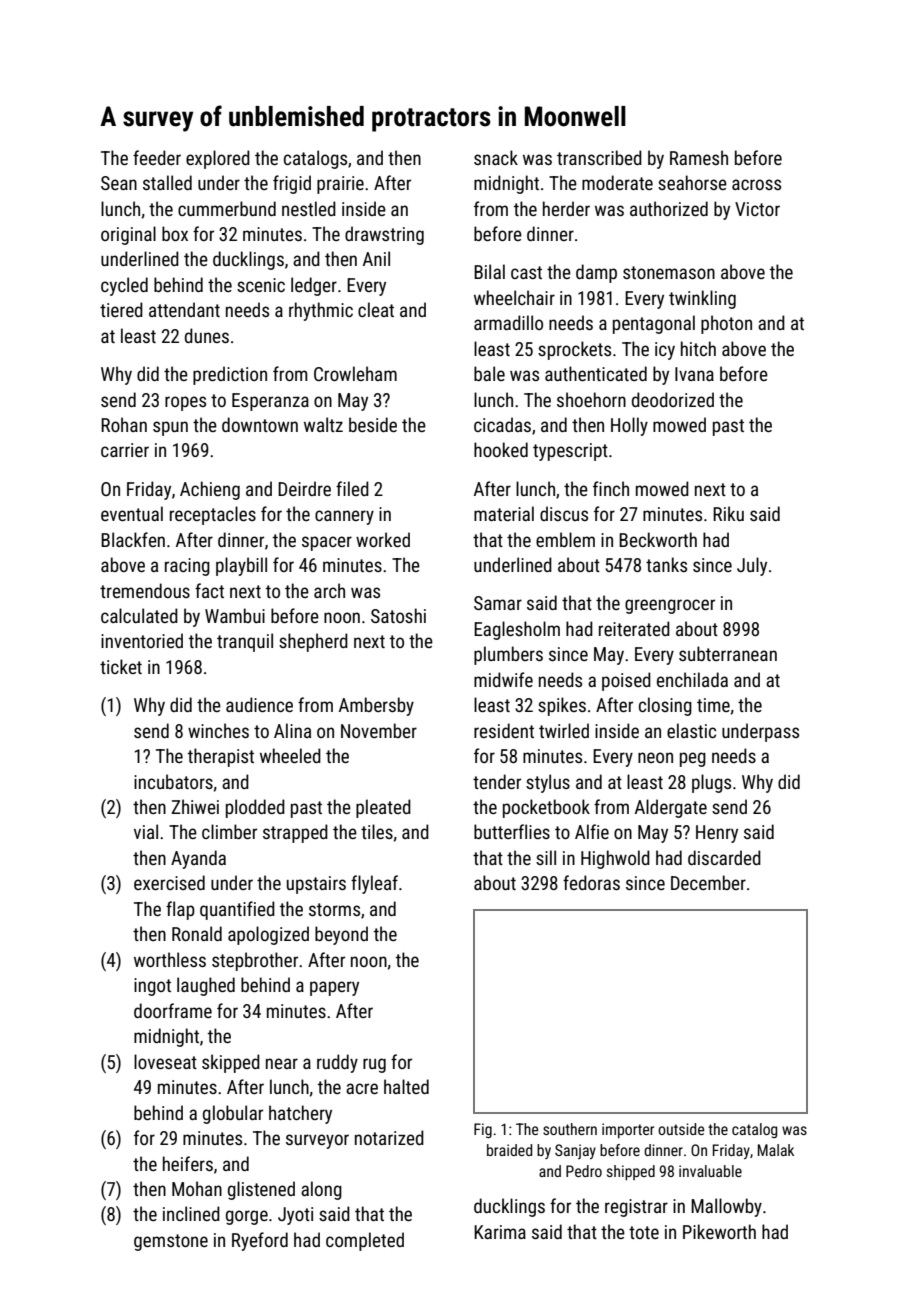 Image resolution: width=908 pixels, height=1316 pixels. Describe the element at coordinates (599, 157) in the page. I see `transcribed` at that location.
